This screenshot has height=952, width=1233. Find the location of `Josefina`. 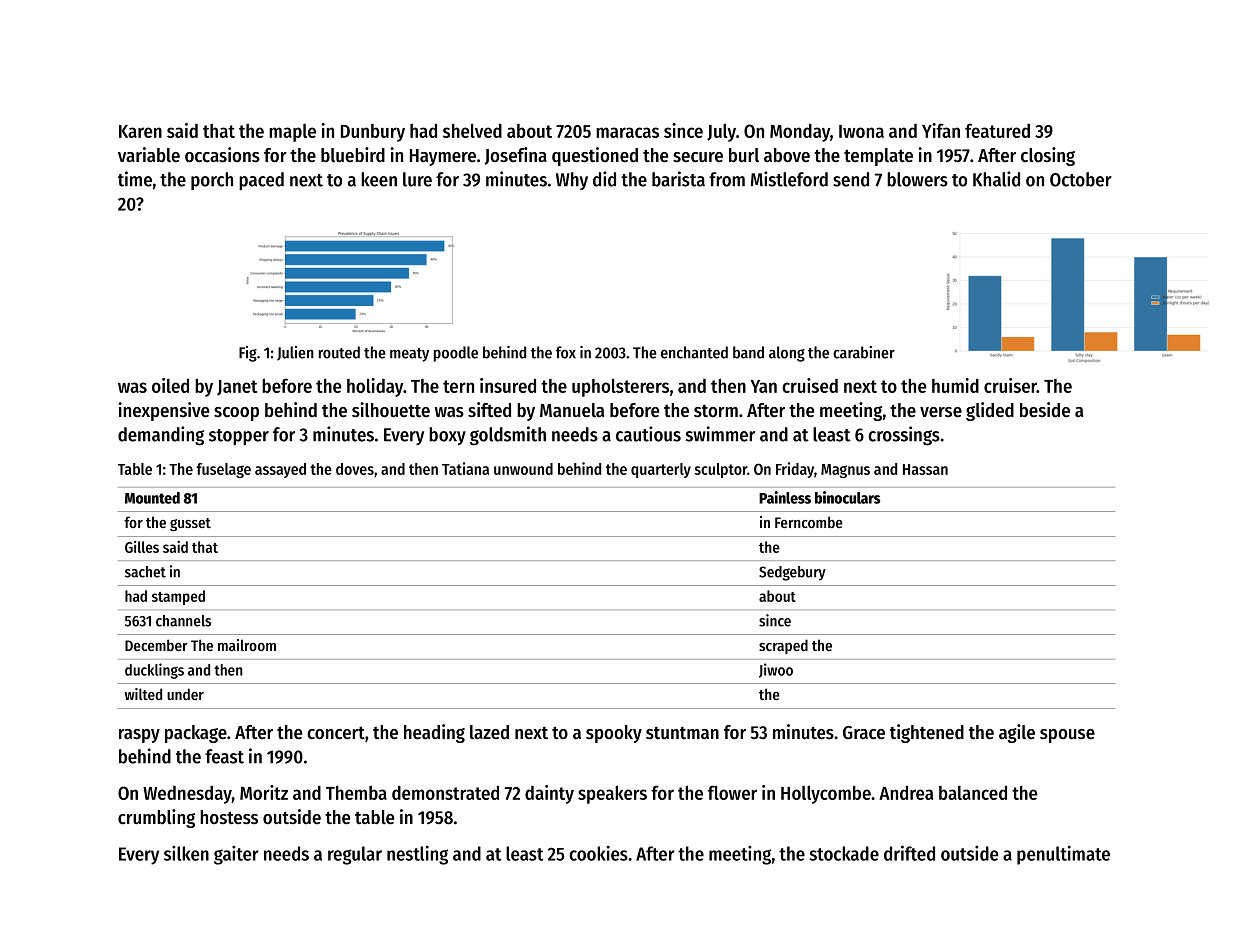

Josefina is located at coordinates (516, 156).
